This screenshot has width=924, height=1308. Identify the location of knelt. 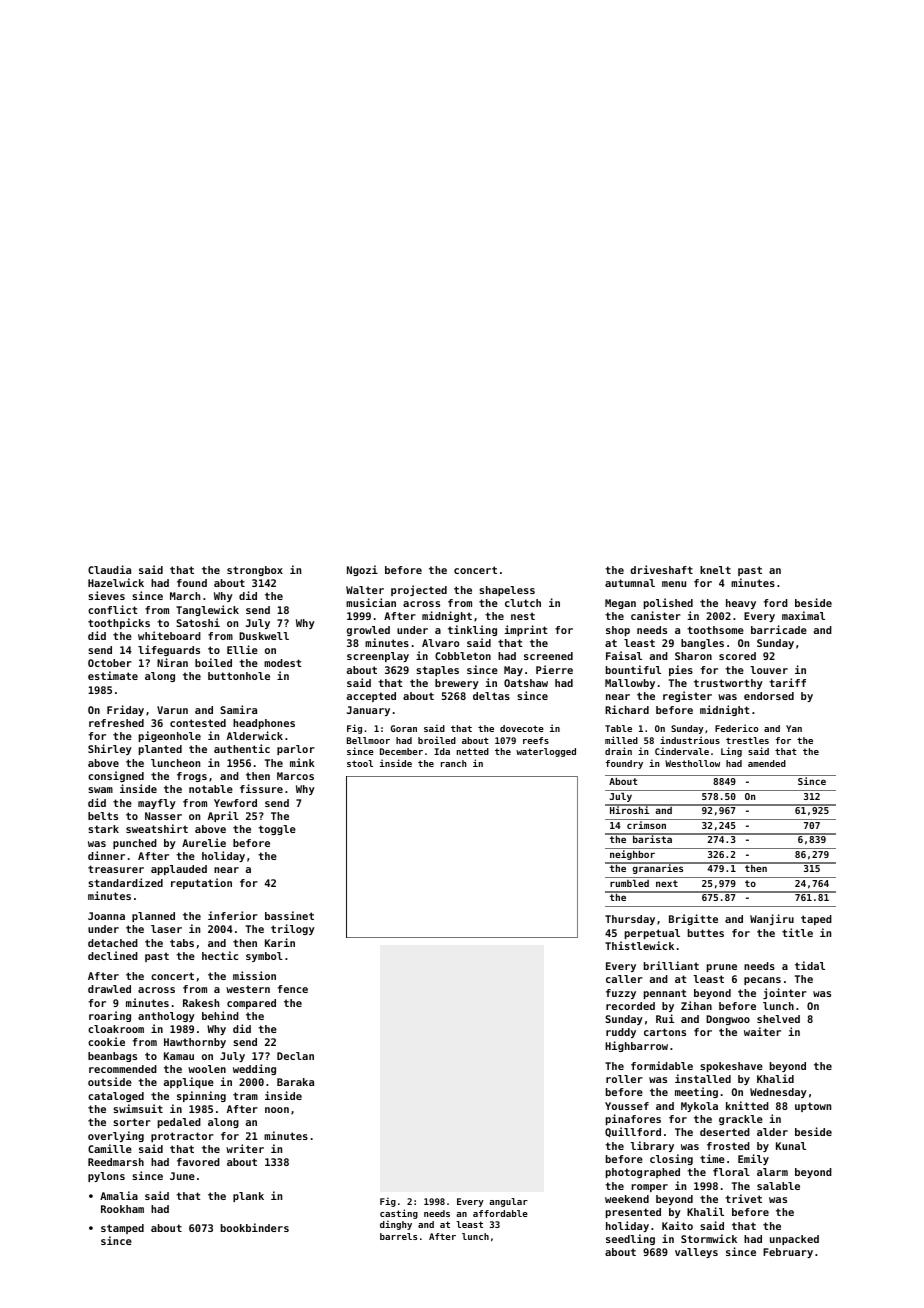
(715, 570).
